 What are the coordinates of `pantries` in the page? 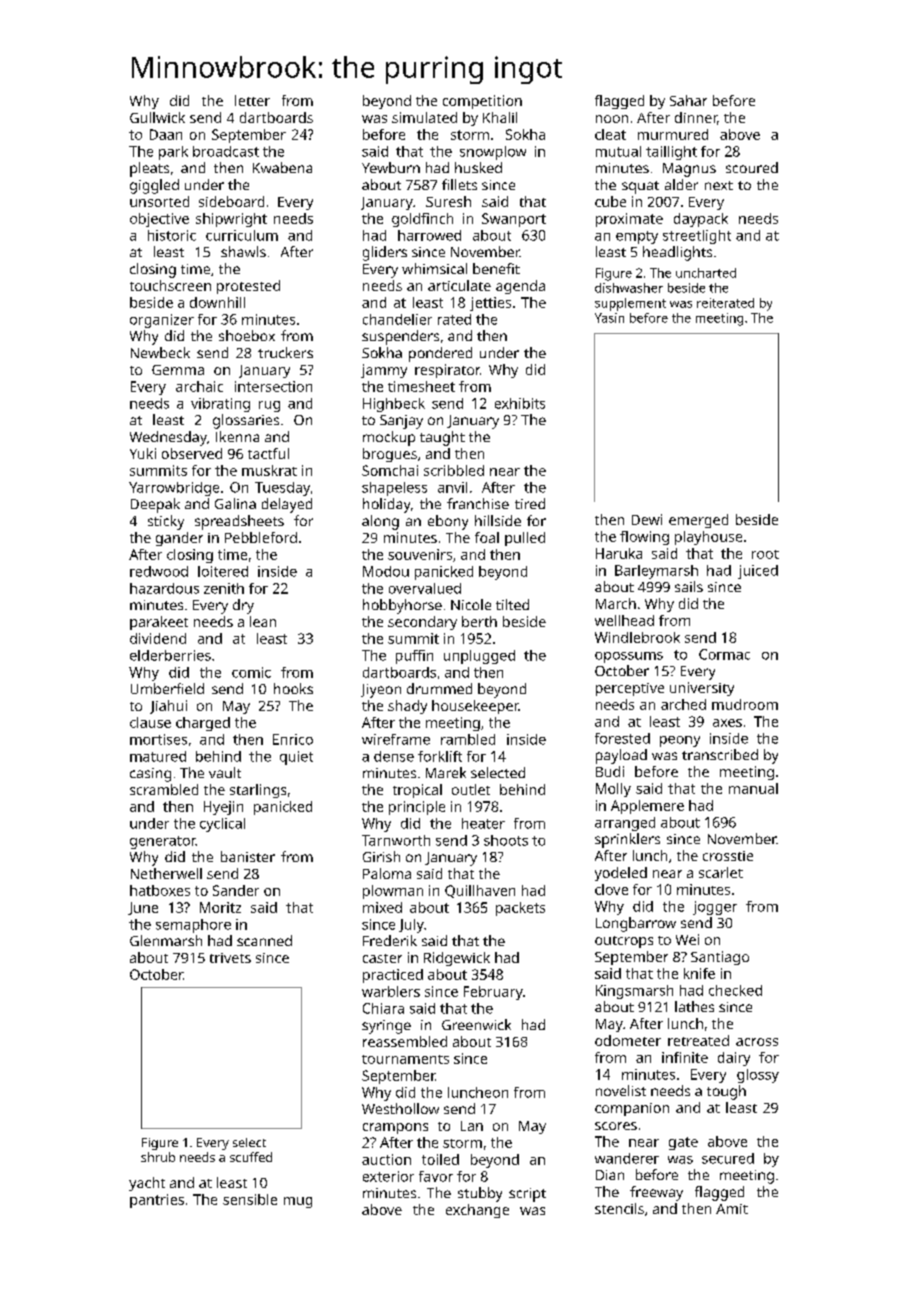 It's located at (157, 1201).
